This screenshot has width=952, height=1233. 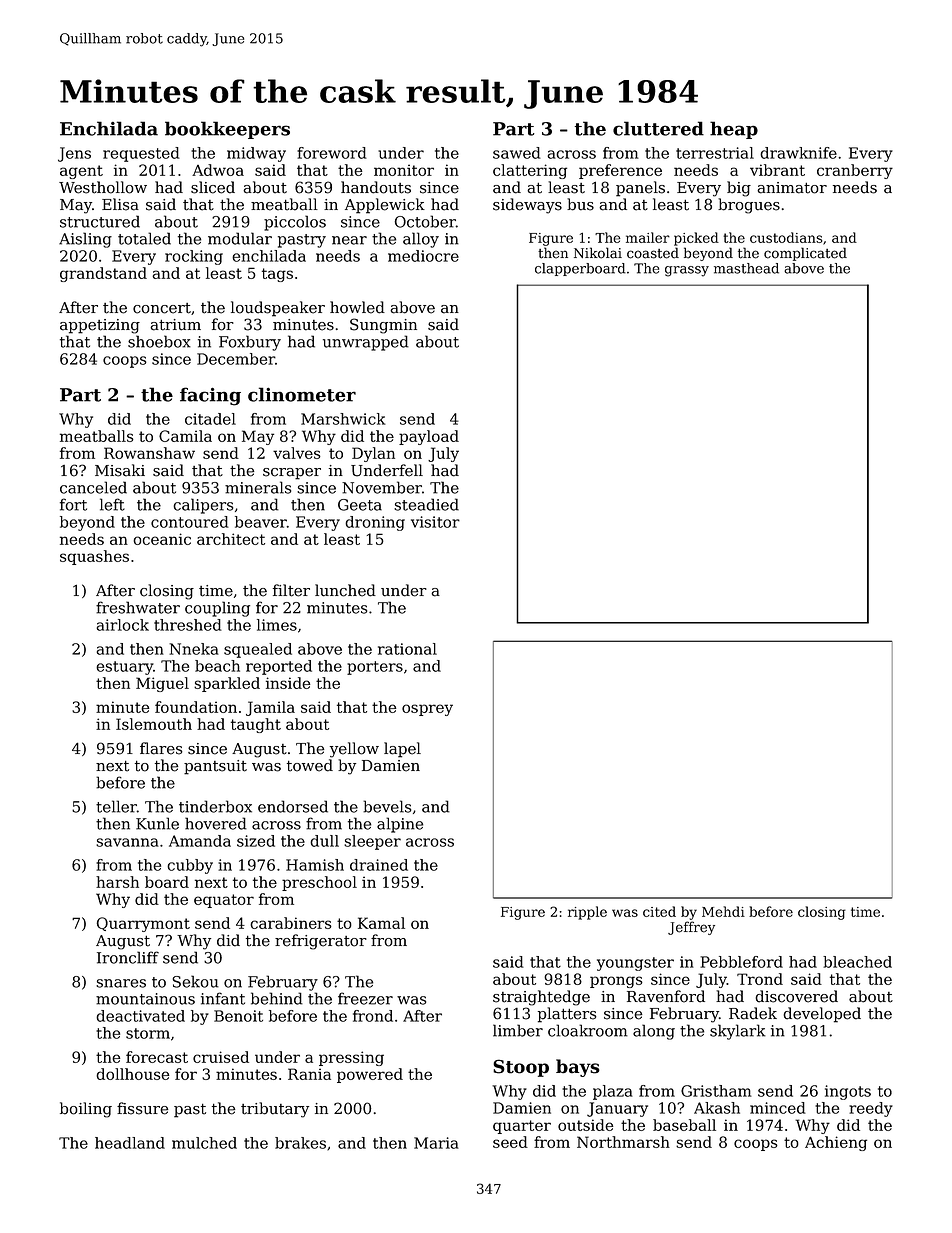 I want to click on steadied, so click(x=426, y=504).
